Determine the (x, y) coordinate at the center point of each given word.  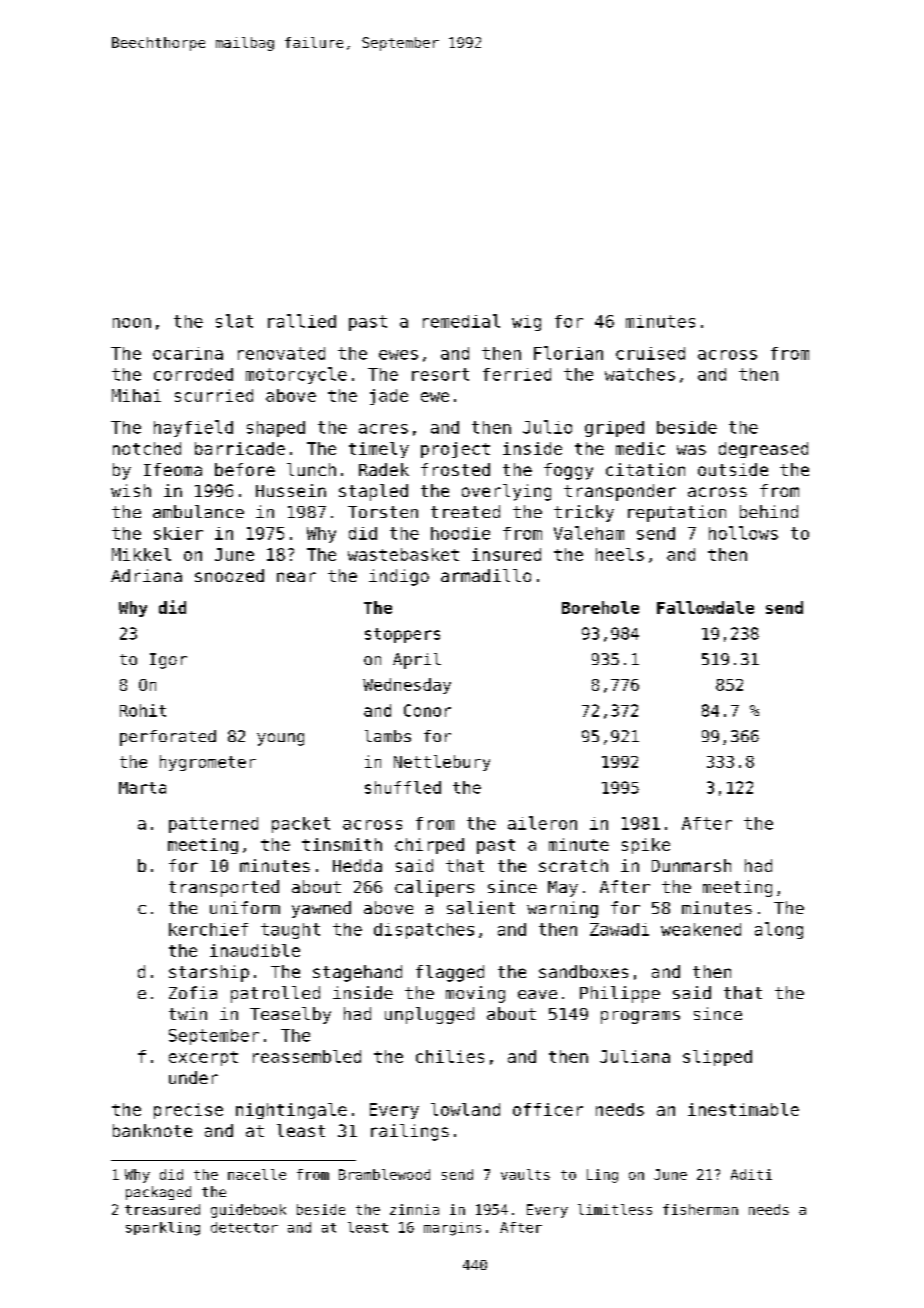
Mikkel (141, 554)
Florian (568, 353)
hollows (743, 533)
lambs (388, 736)
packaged (158, 1193)
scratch (573, 865)
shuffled (403, 787)
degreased (763, 450)
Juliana (635, 1056)
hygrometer (208, 763)
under (193, 1077)
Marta (142, 788)
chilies (450, 1056)
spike (646, 846)
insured (506, 554)
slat (234, 321)
